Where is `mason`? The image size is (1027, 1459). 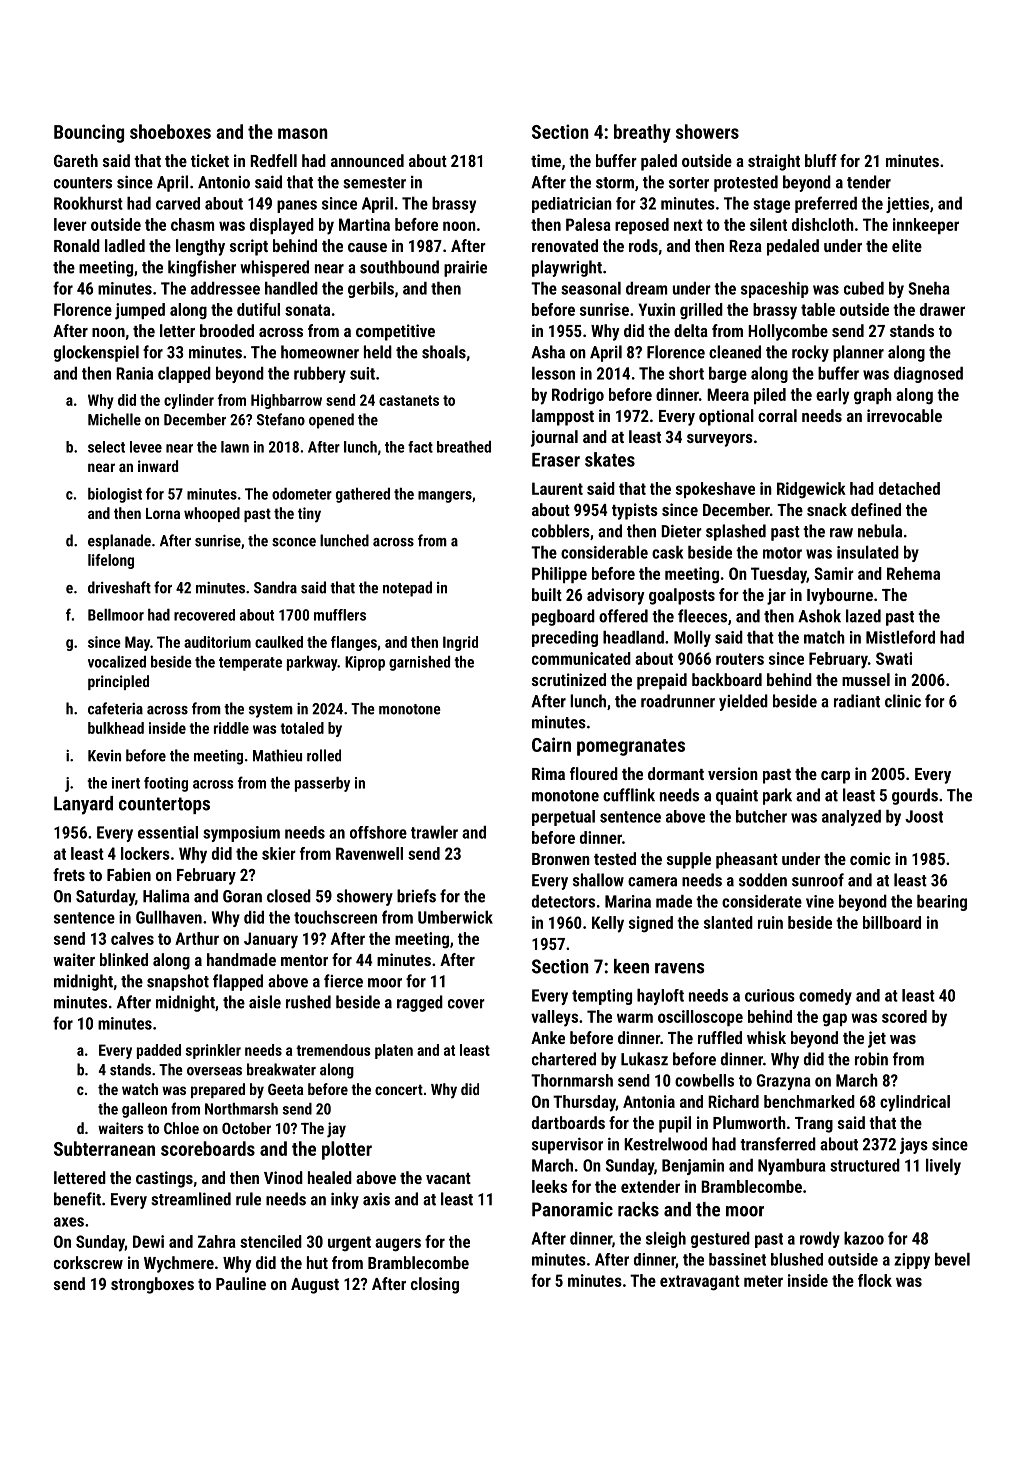
mason is located at coordinates (303, 133).
